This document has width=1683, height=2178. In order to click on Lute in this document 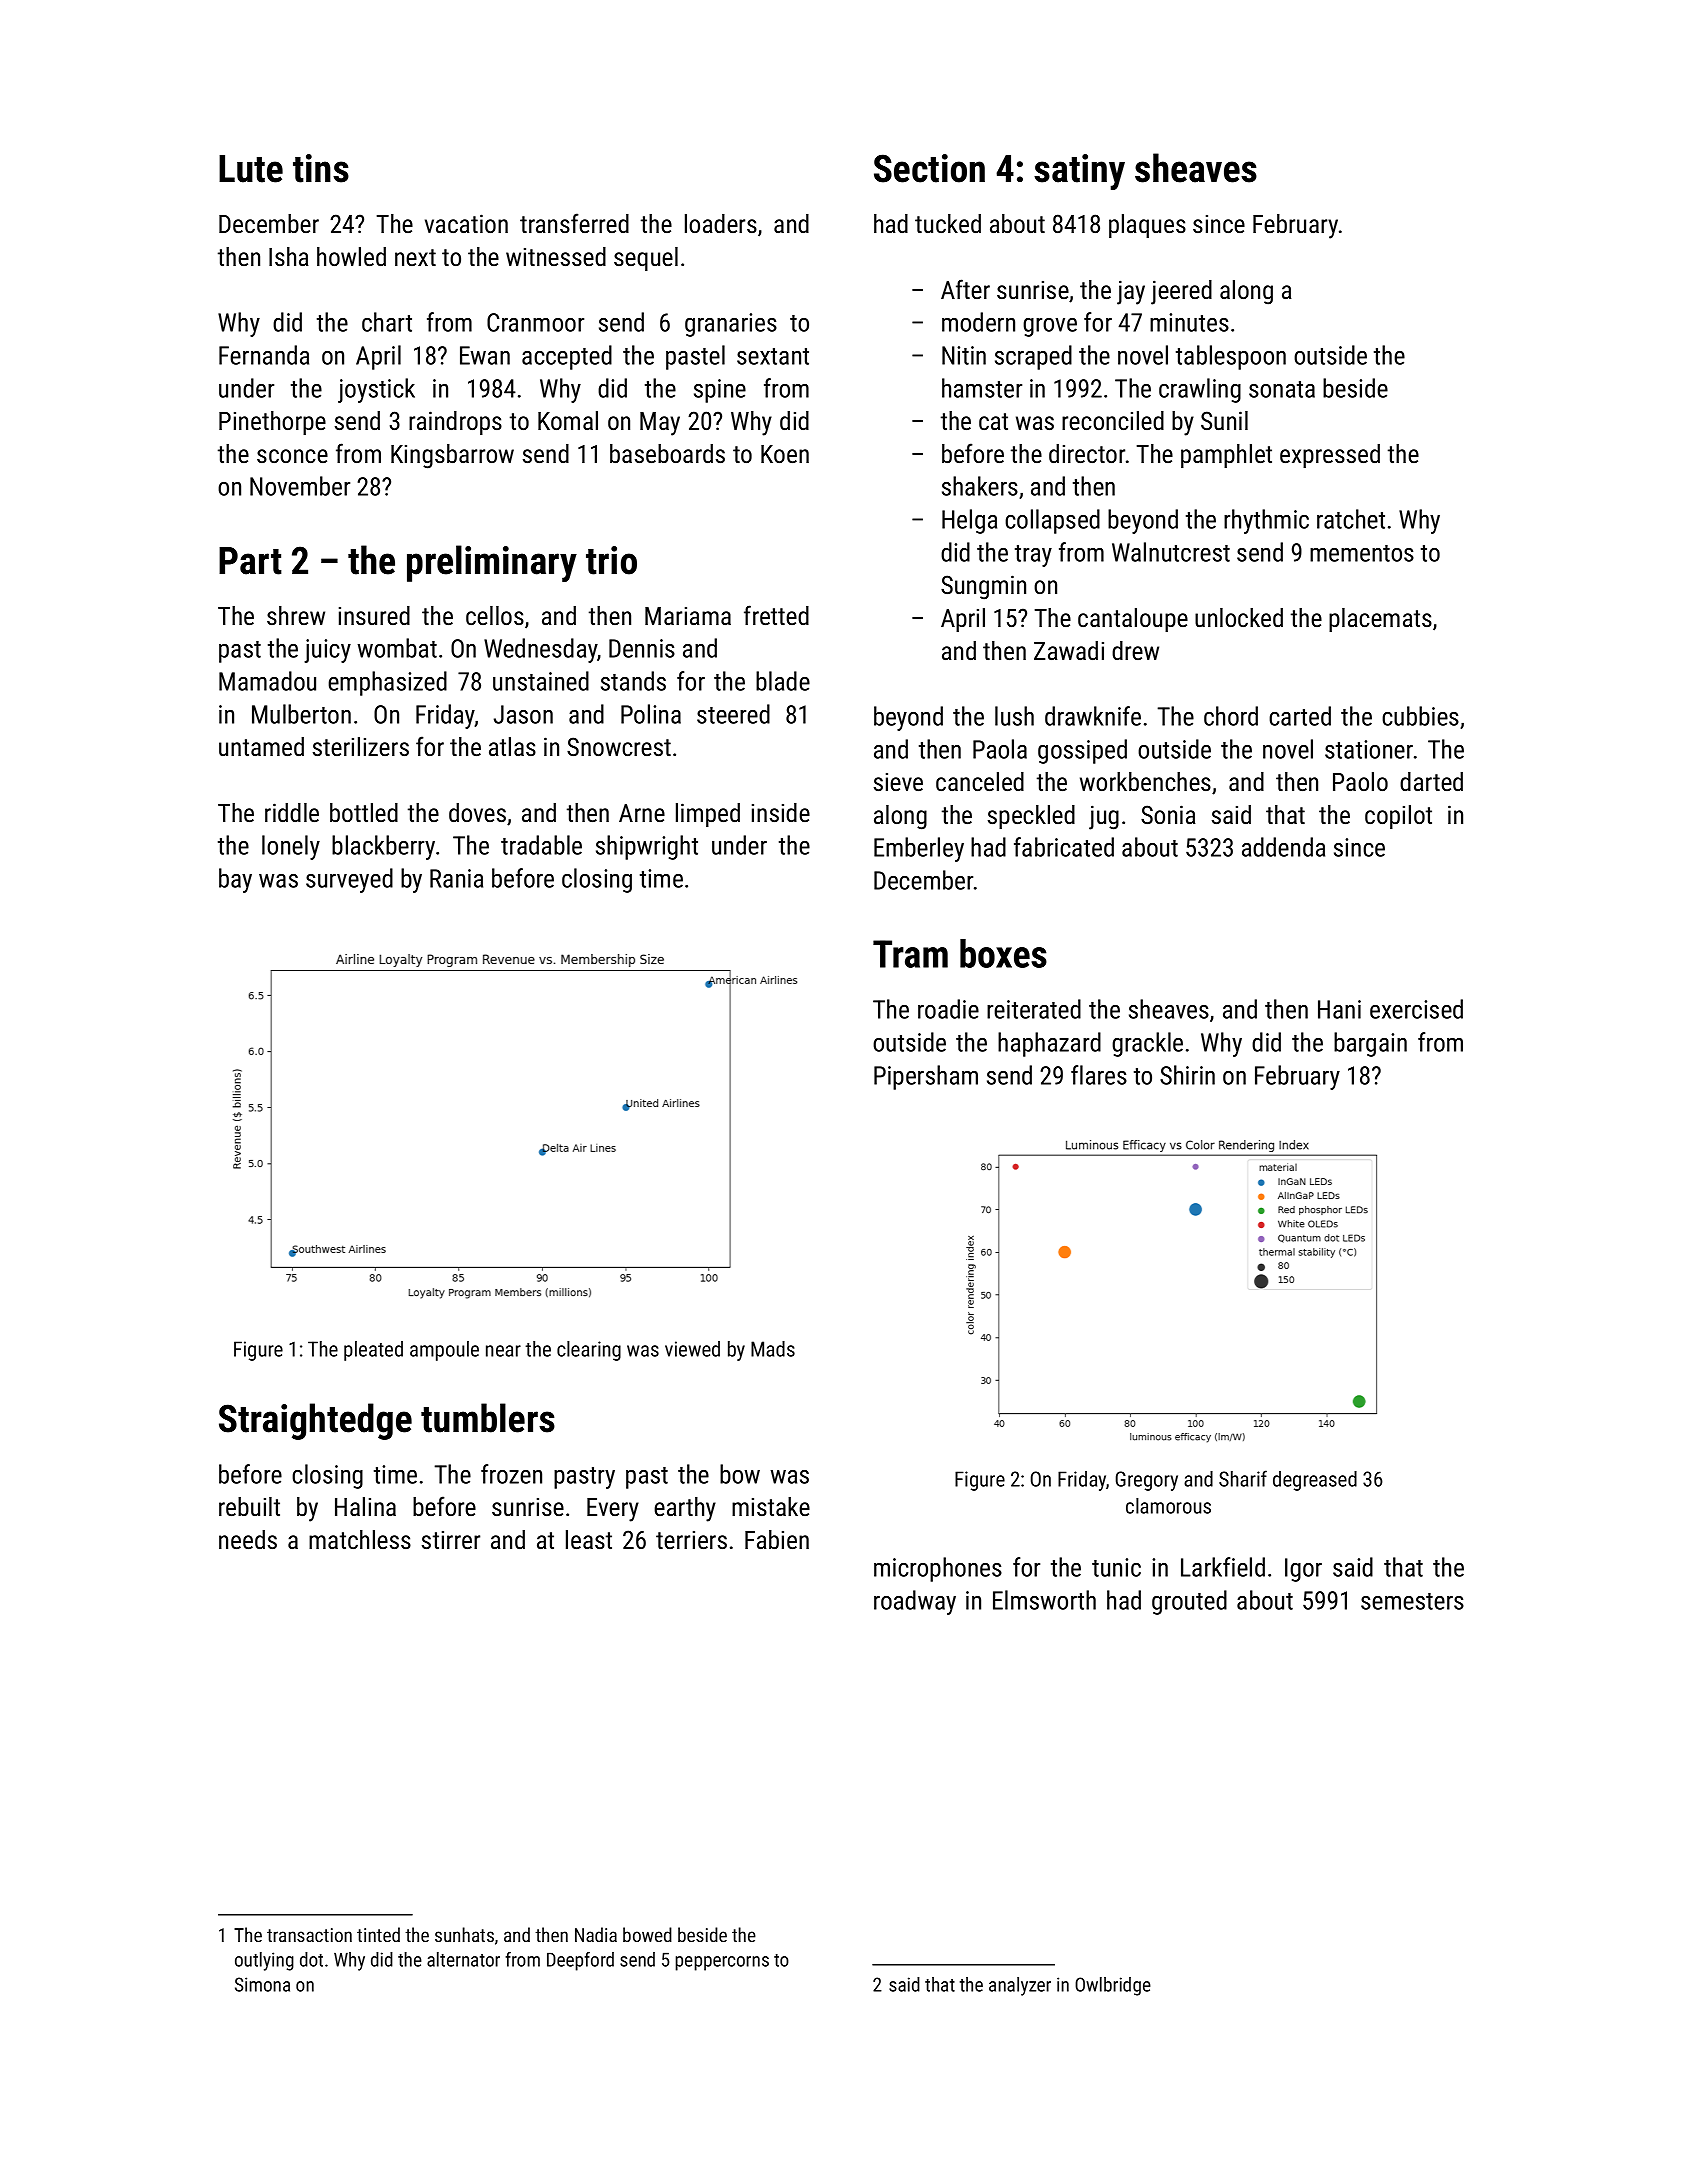, I will do `click(251, 169)`.
